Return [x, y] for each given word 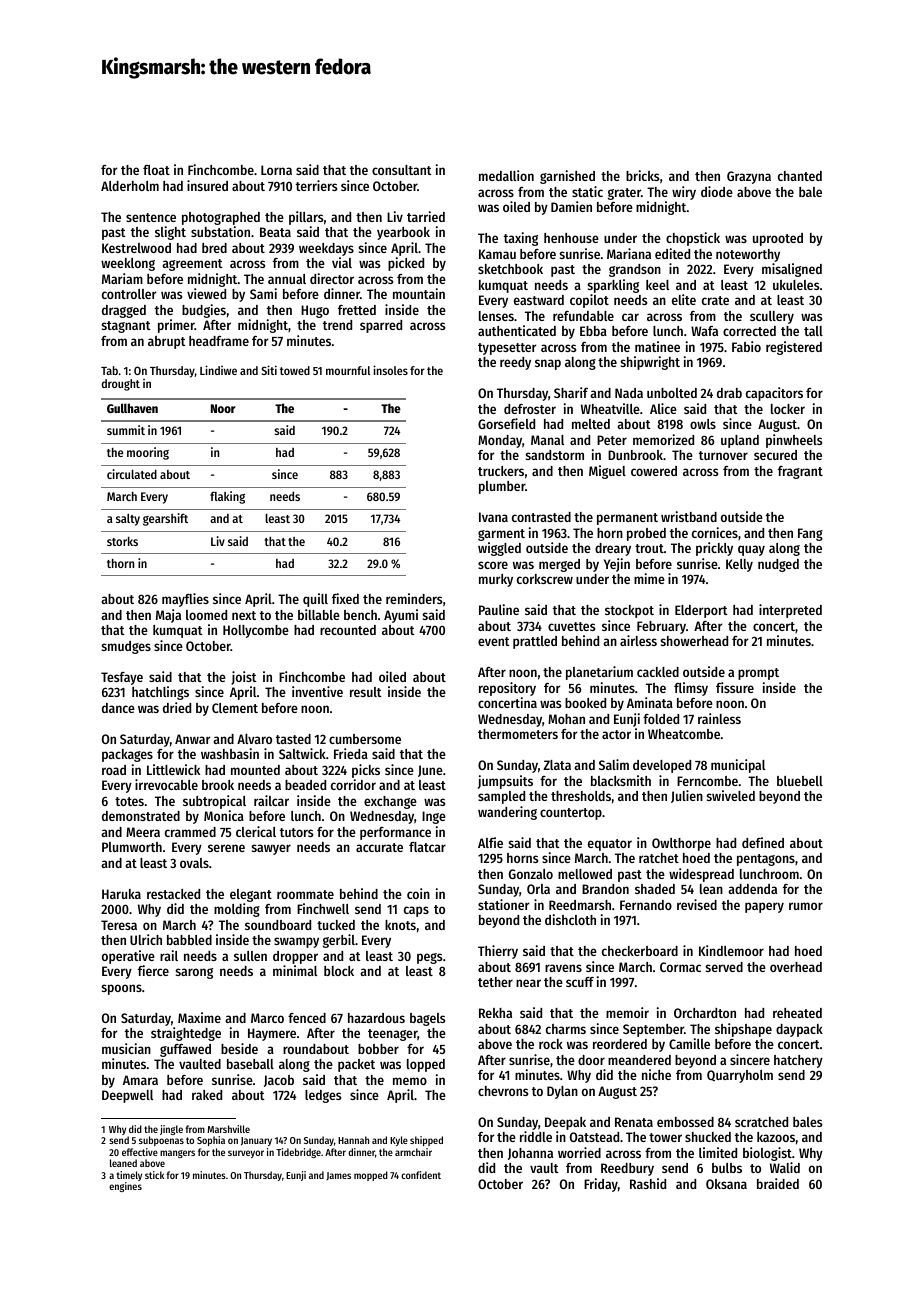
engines [125, 1187]
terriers [316, 185]
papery [764, 907]
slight [170, 233]
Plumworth [132, 847]
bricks [642, 175]
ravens [563, 968]
